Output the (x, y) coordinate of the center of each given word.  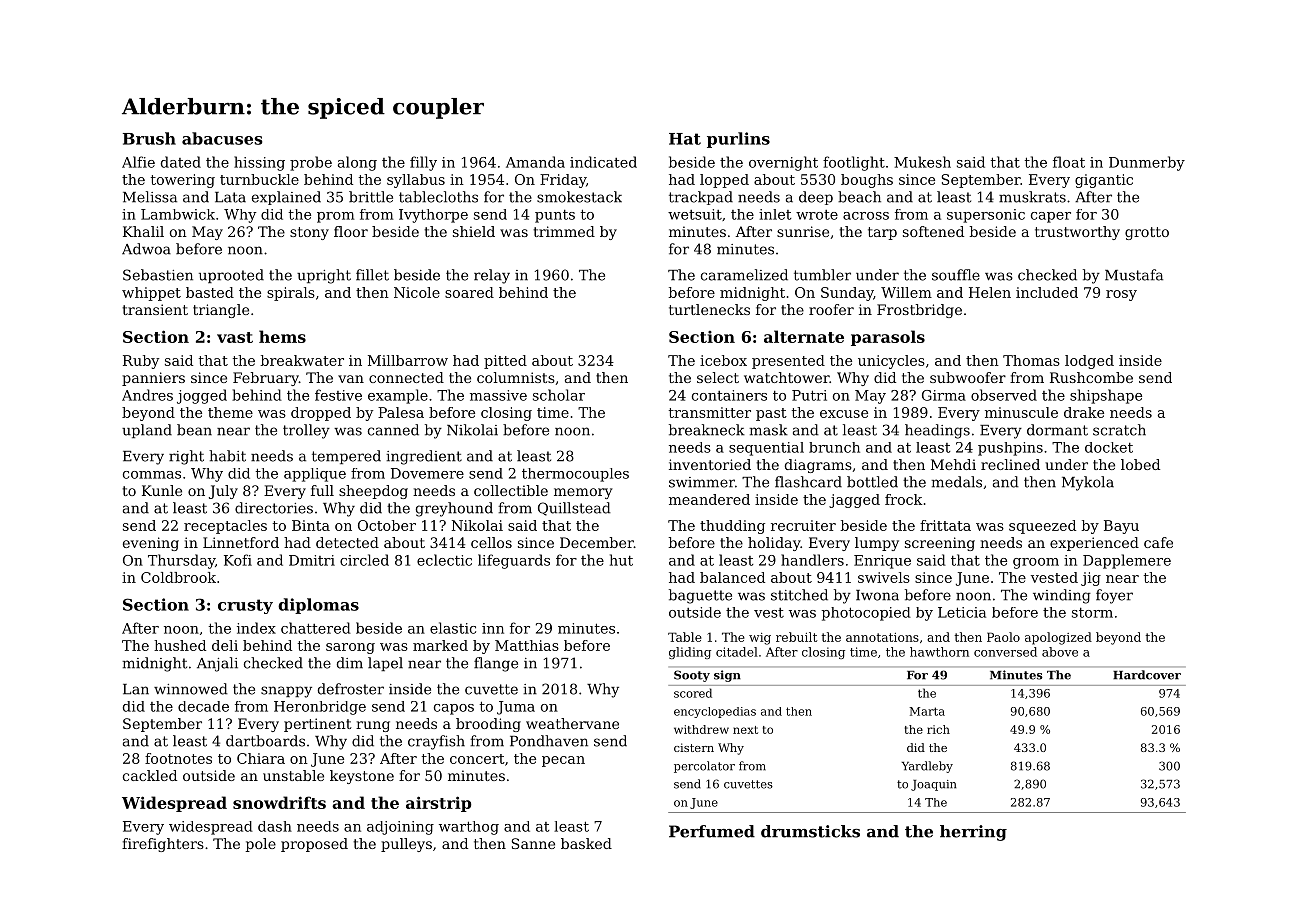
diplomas (318, 606)
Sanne (533, 843)
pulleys (406, 845)
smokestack (579, 197)
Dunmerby (1147, 163)
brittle (371, 197)
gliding (690, 653)
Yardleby (927, 767)
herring (973, 833)
